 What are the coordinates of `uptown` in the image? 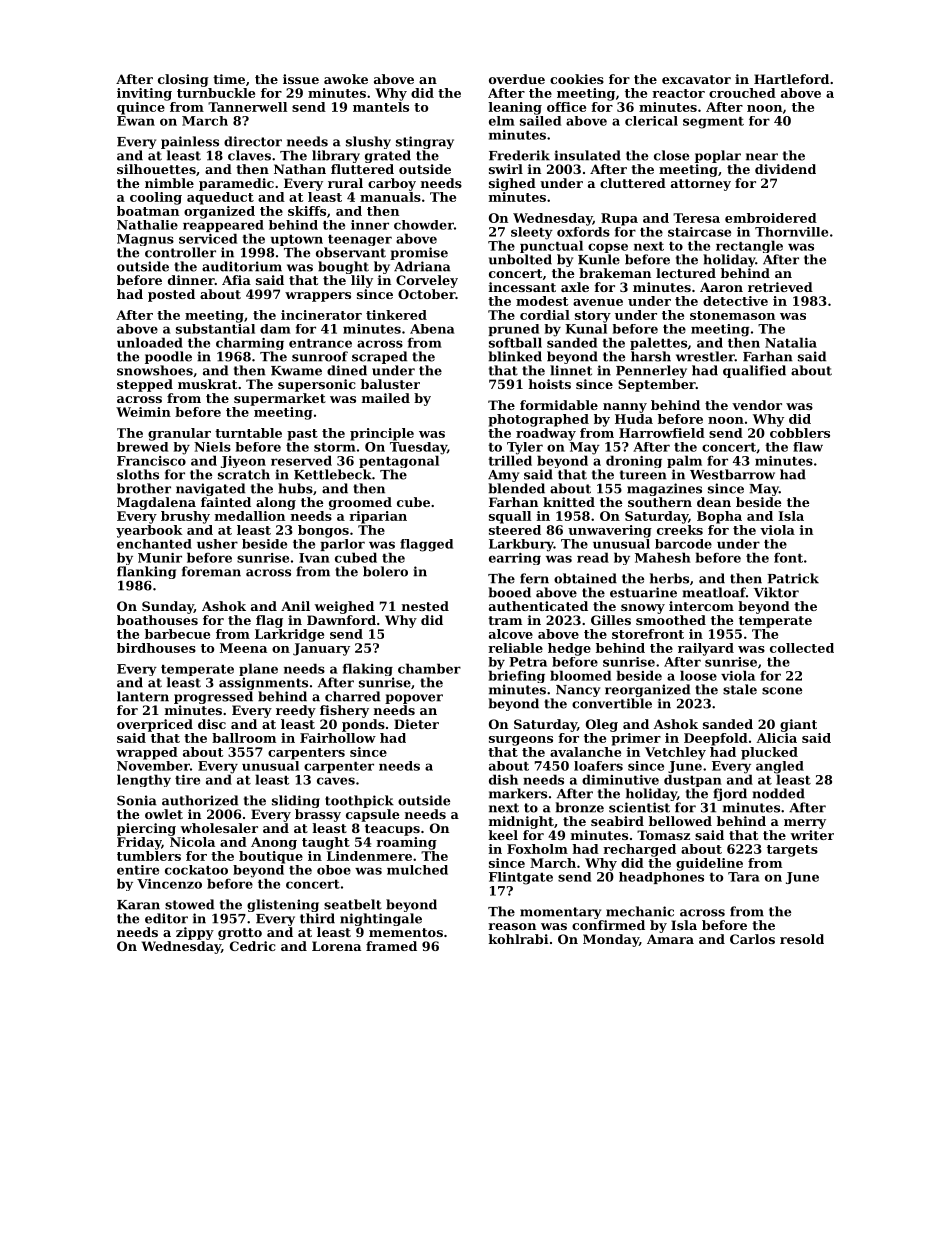 It's located at (296, 240).
